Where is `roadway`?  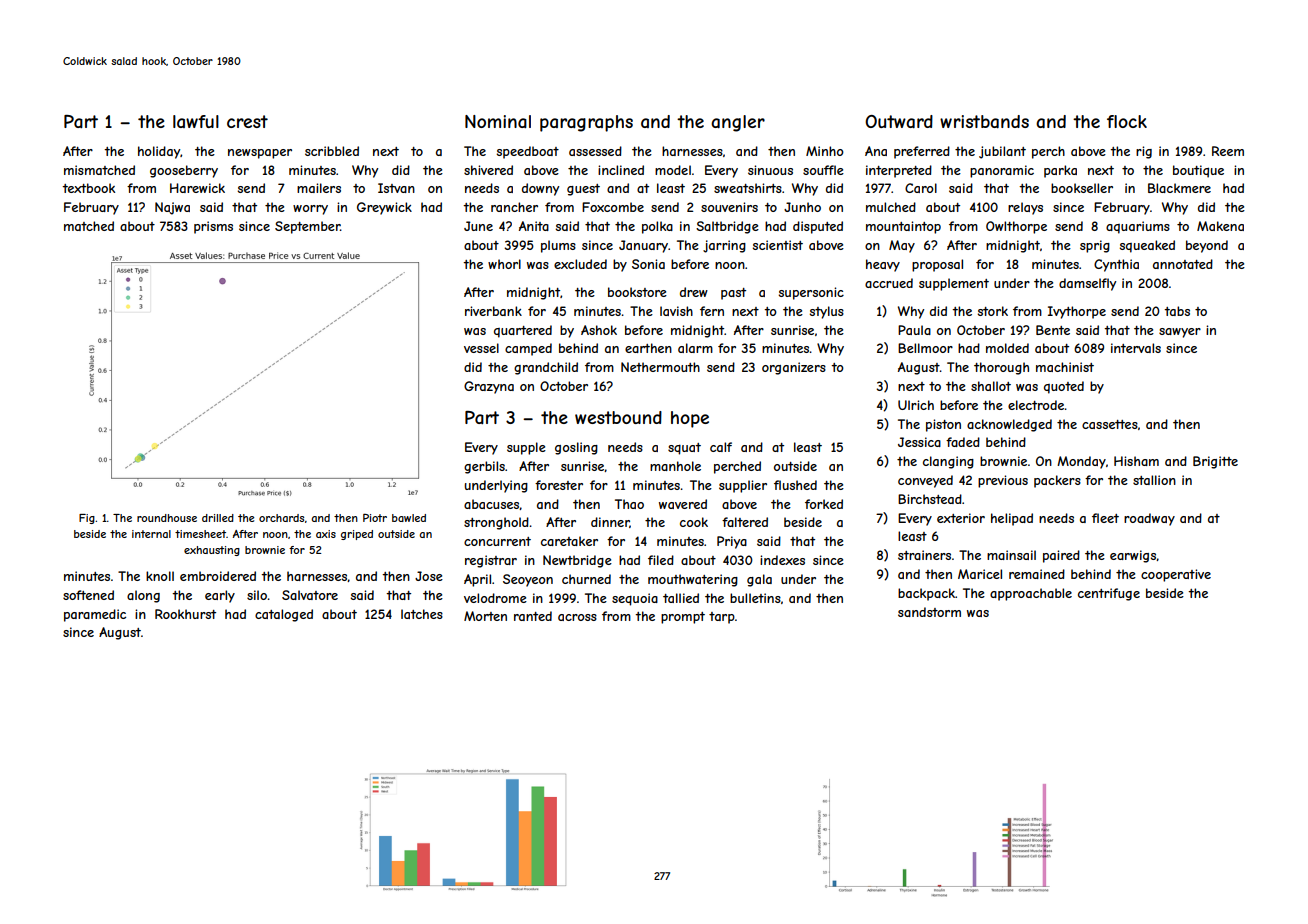 roadway is located at coordinates (1149, 519).
